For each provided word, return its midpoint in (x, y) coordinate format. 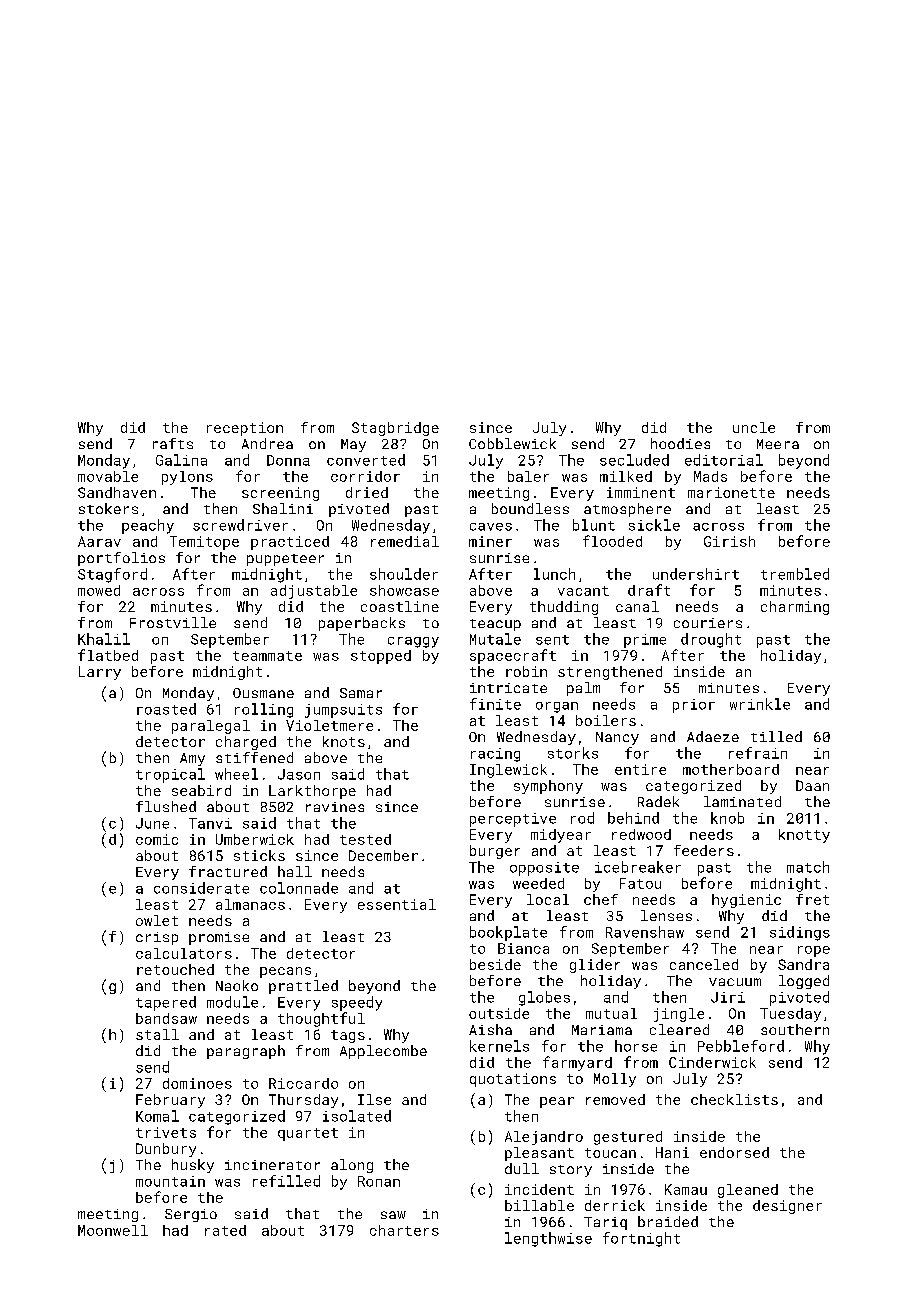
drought (711, 640)
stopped (381, 657)
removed (615, 1099)
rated (225, 1230)
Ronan (379, 1181)
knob (727, 818)
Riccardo (303, 1083)
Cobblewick (512, 443)
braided (668, 1221)
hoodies (680, 443)
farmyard (577, 1063)
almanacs (250, 904)
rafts (173, 443)
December (383, 855)
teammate (267, 656)
